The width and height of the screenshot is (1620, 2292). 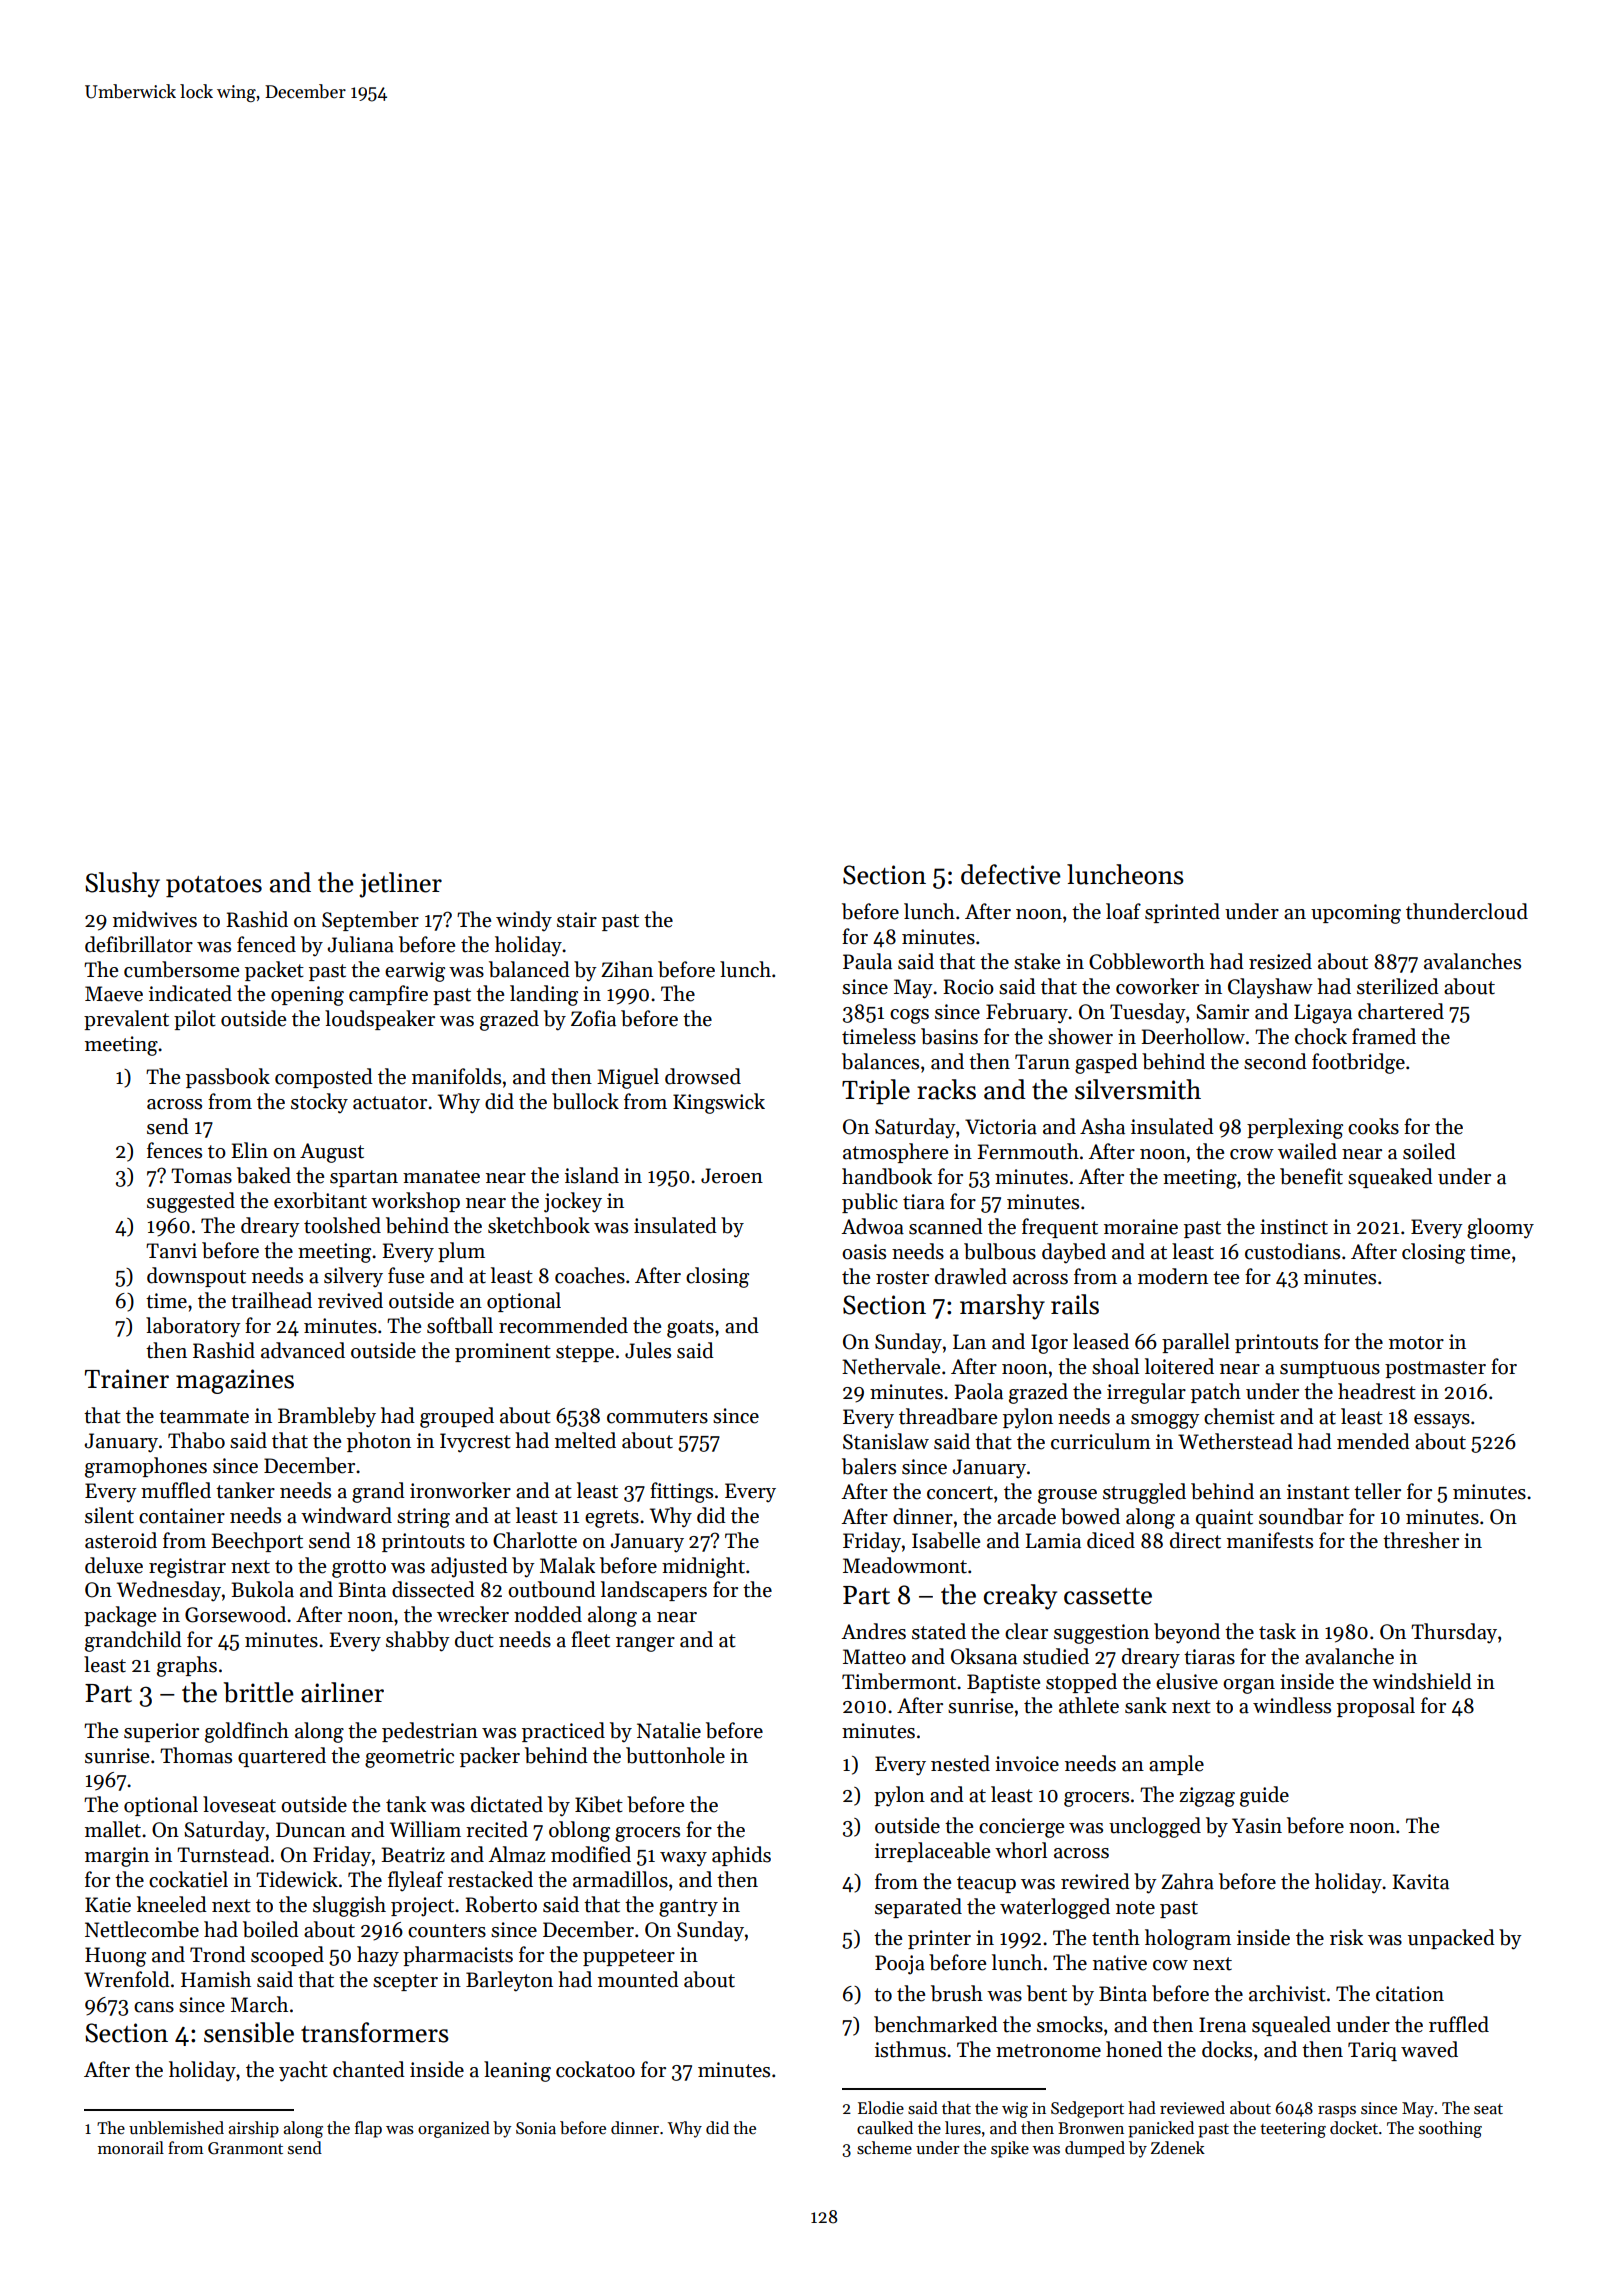 What do you see at coordinates (415, 1881) in the screenshot?
I see `flyleaf` at bounding box center [415, 1881].
